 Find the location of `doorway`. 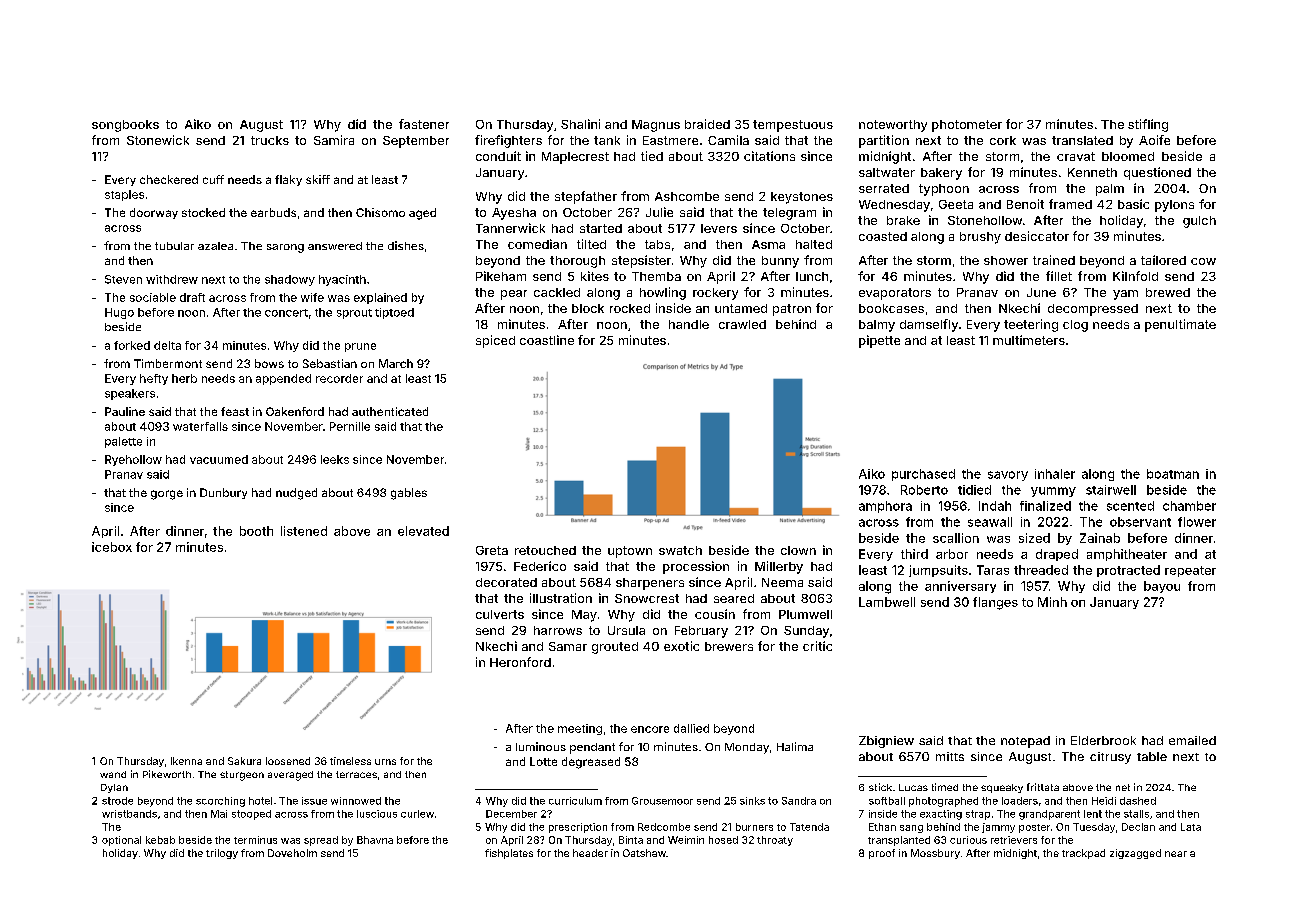

doorway is located at coordinates (154, 213).
